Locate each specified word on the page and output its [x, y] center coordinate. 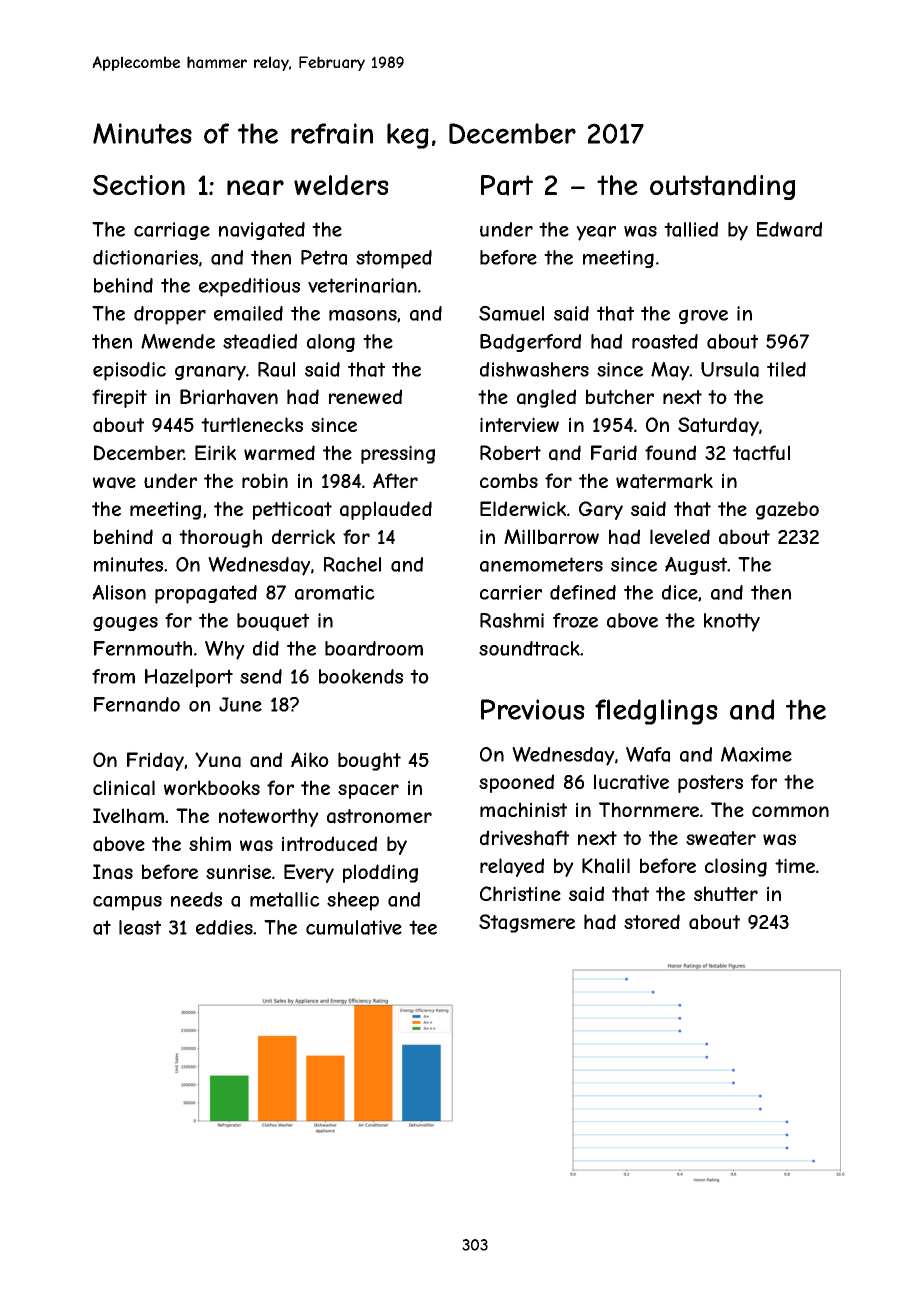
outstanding [722, 187]
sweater [721, 838]
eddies [224, 927]
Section [139, 185]
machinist [523, 810]
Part [507, 185]
